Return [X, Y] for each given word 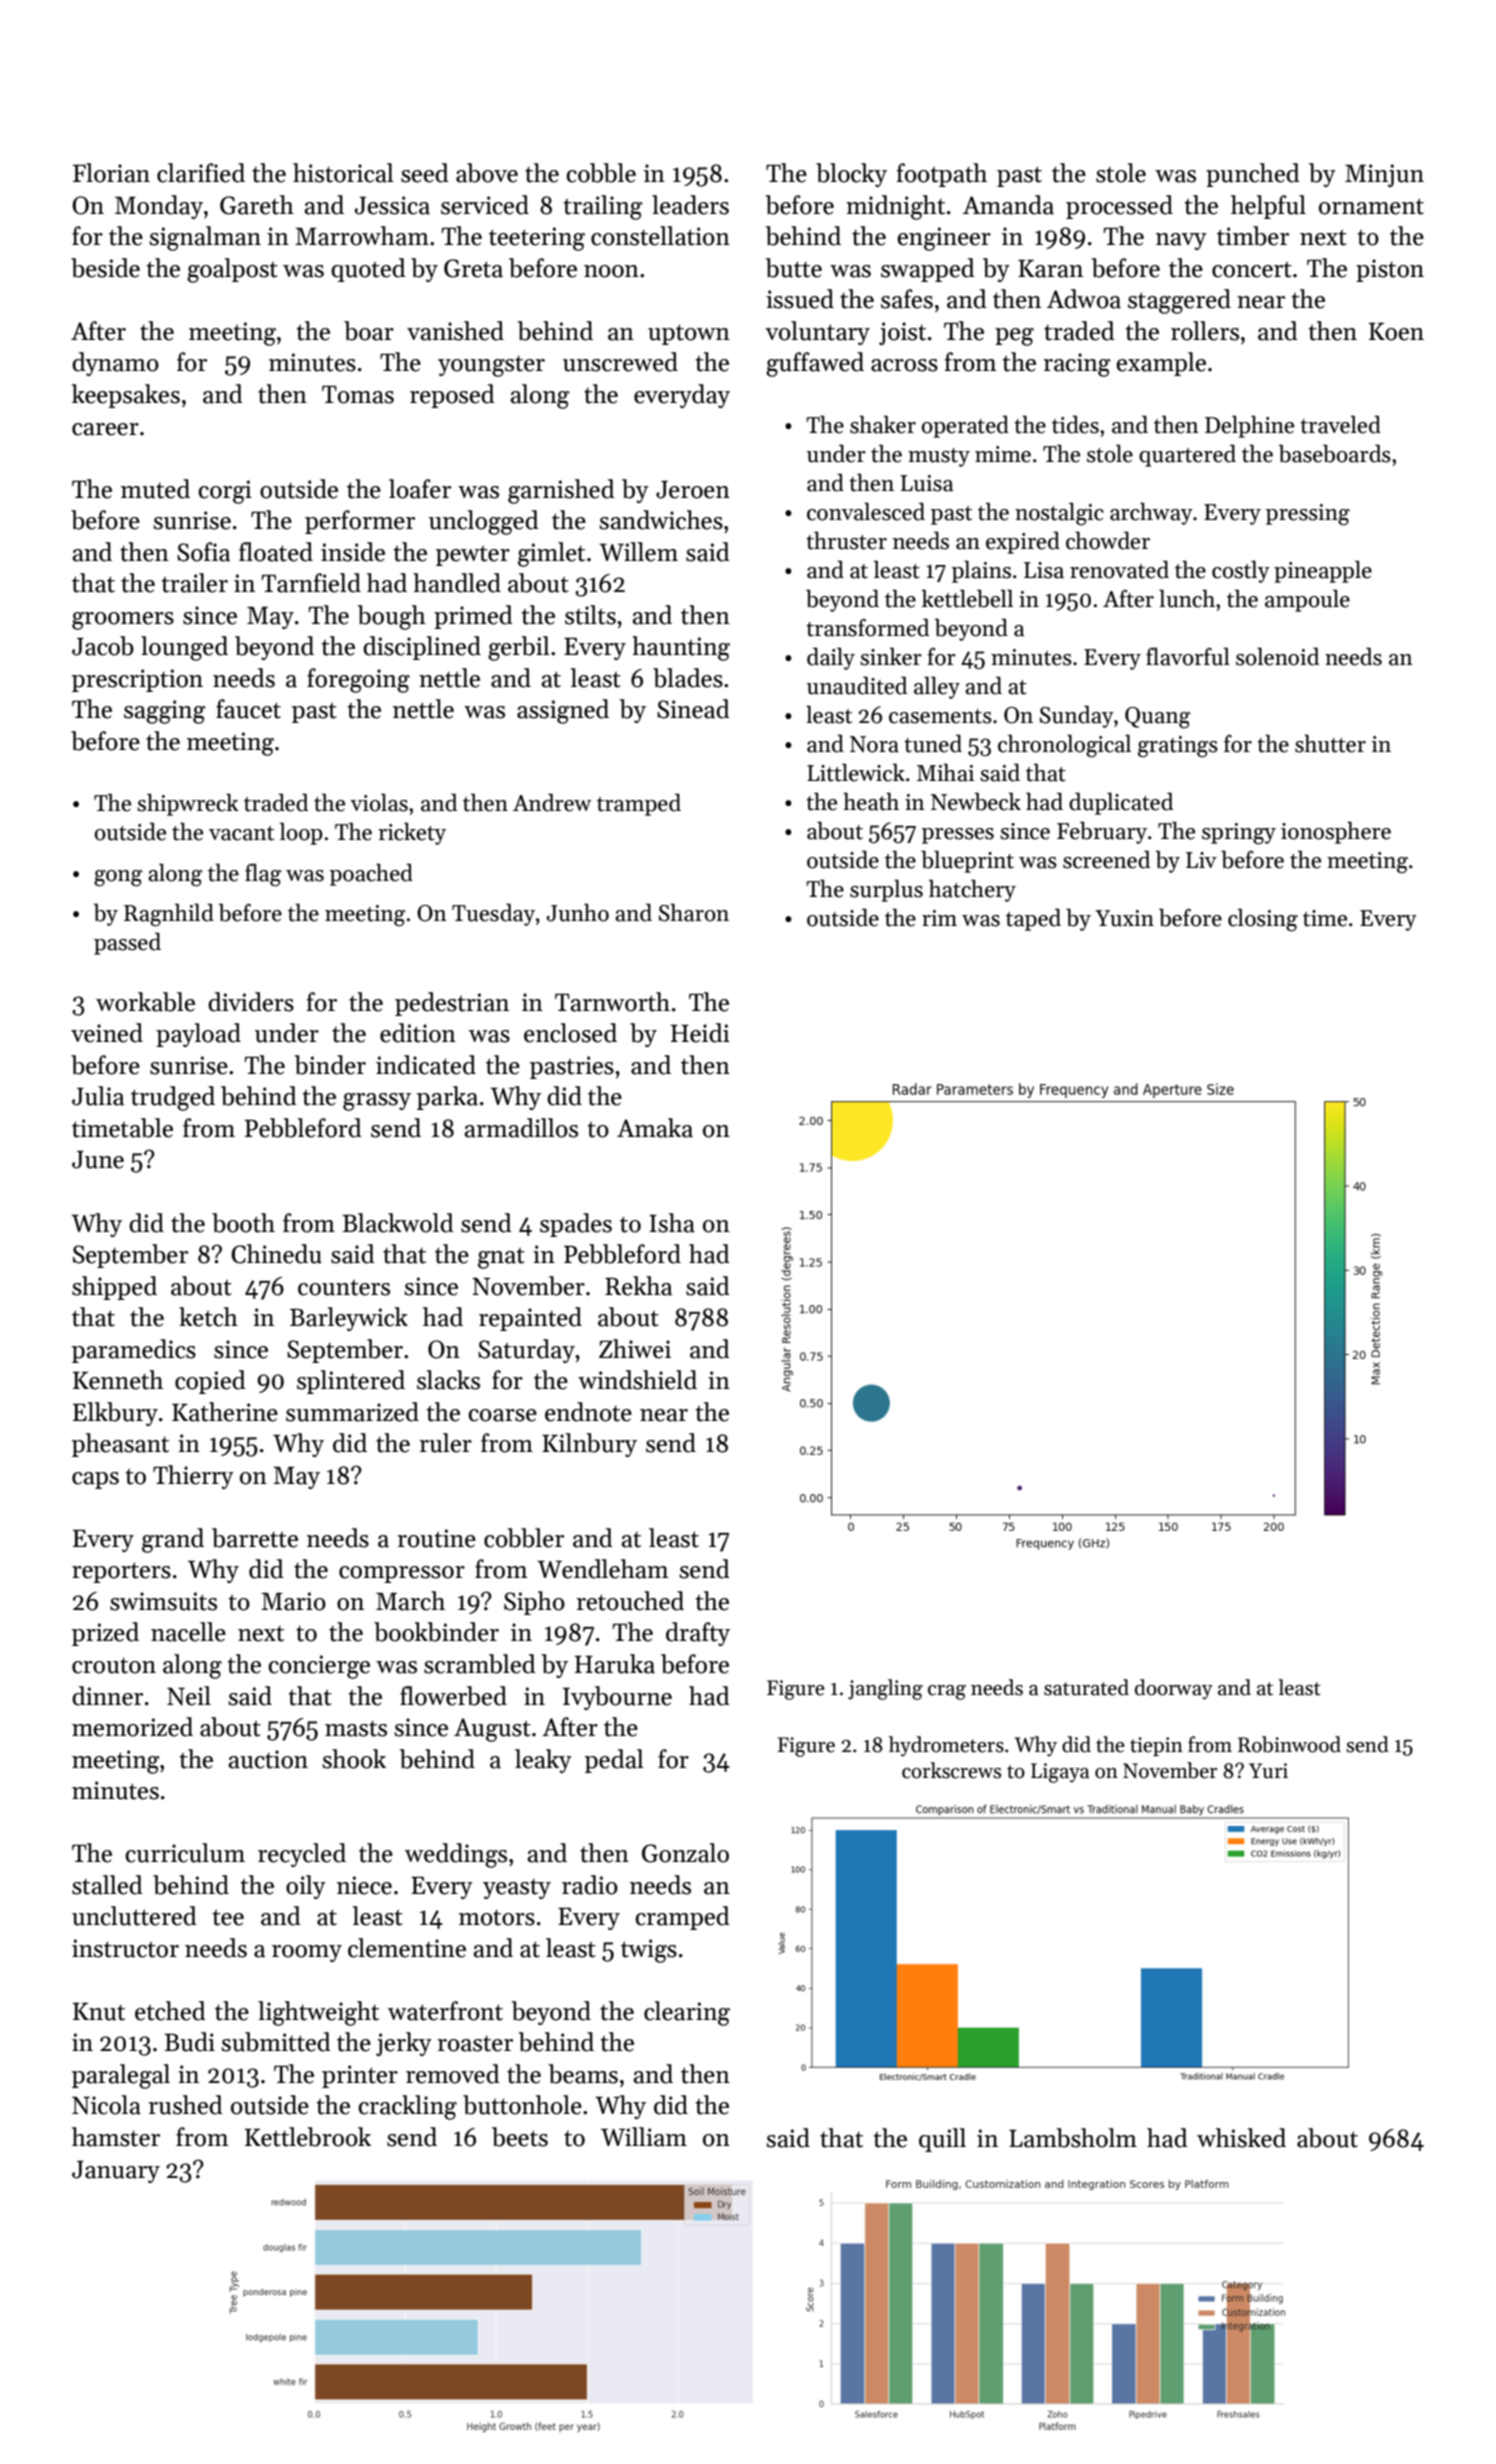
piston [1390, 270]
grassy [377, 1102]
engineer [944, 239]
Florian [111, 173]
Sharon [694, 912]
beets [520, 2137]
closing [1263, 920]
